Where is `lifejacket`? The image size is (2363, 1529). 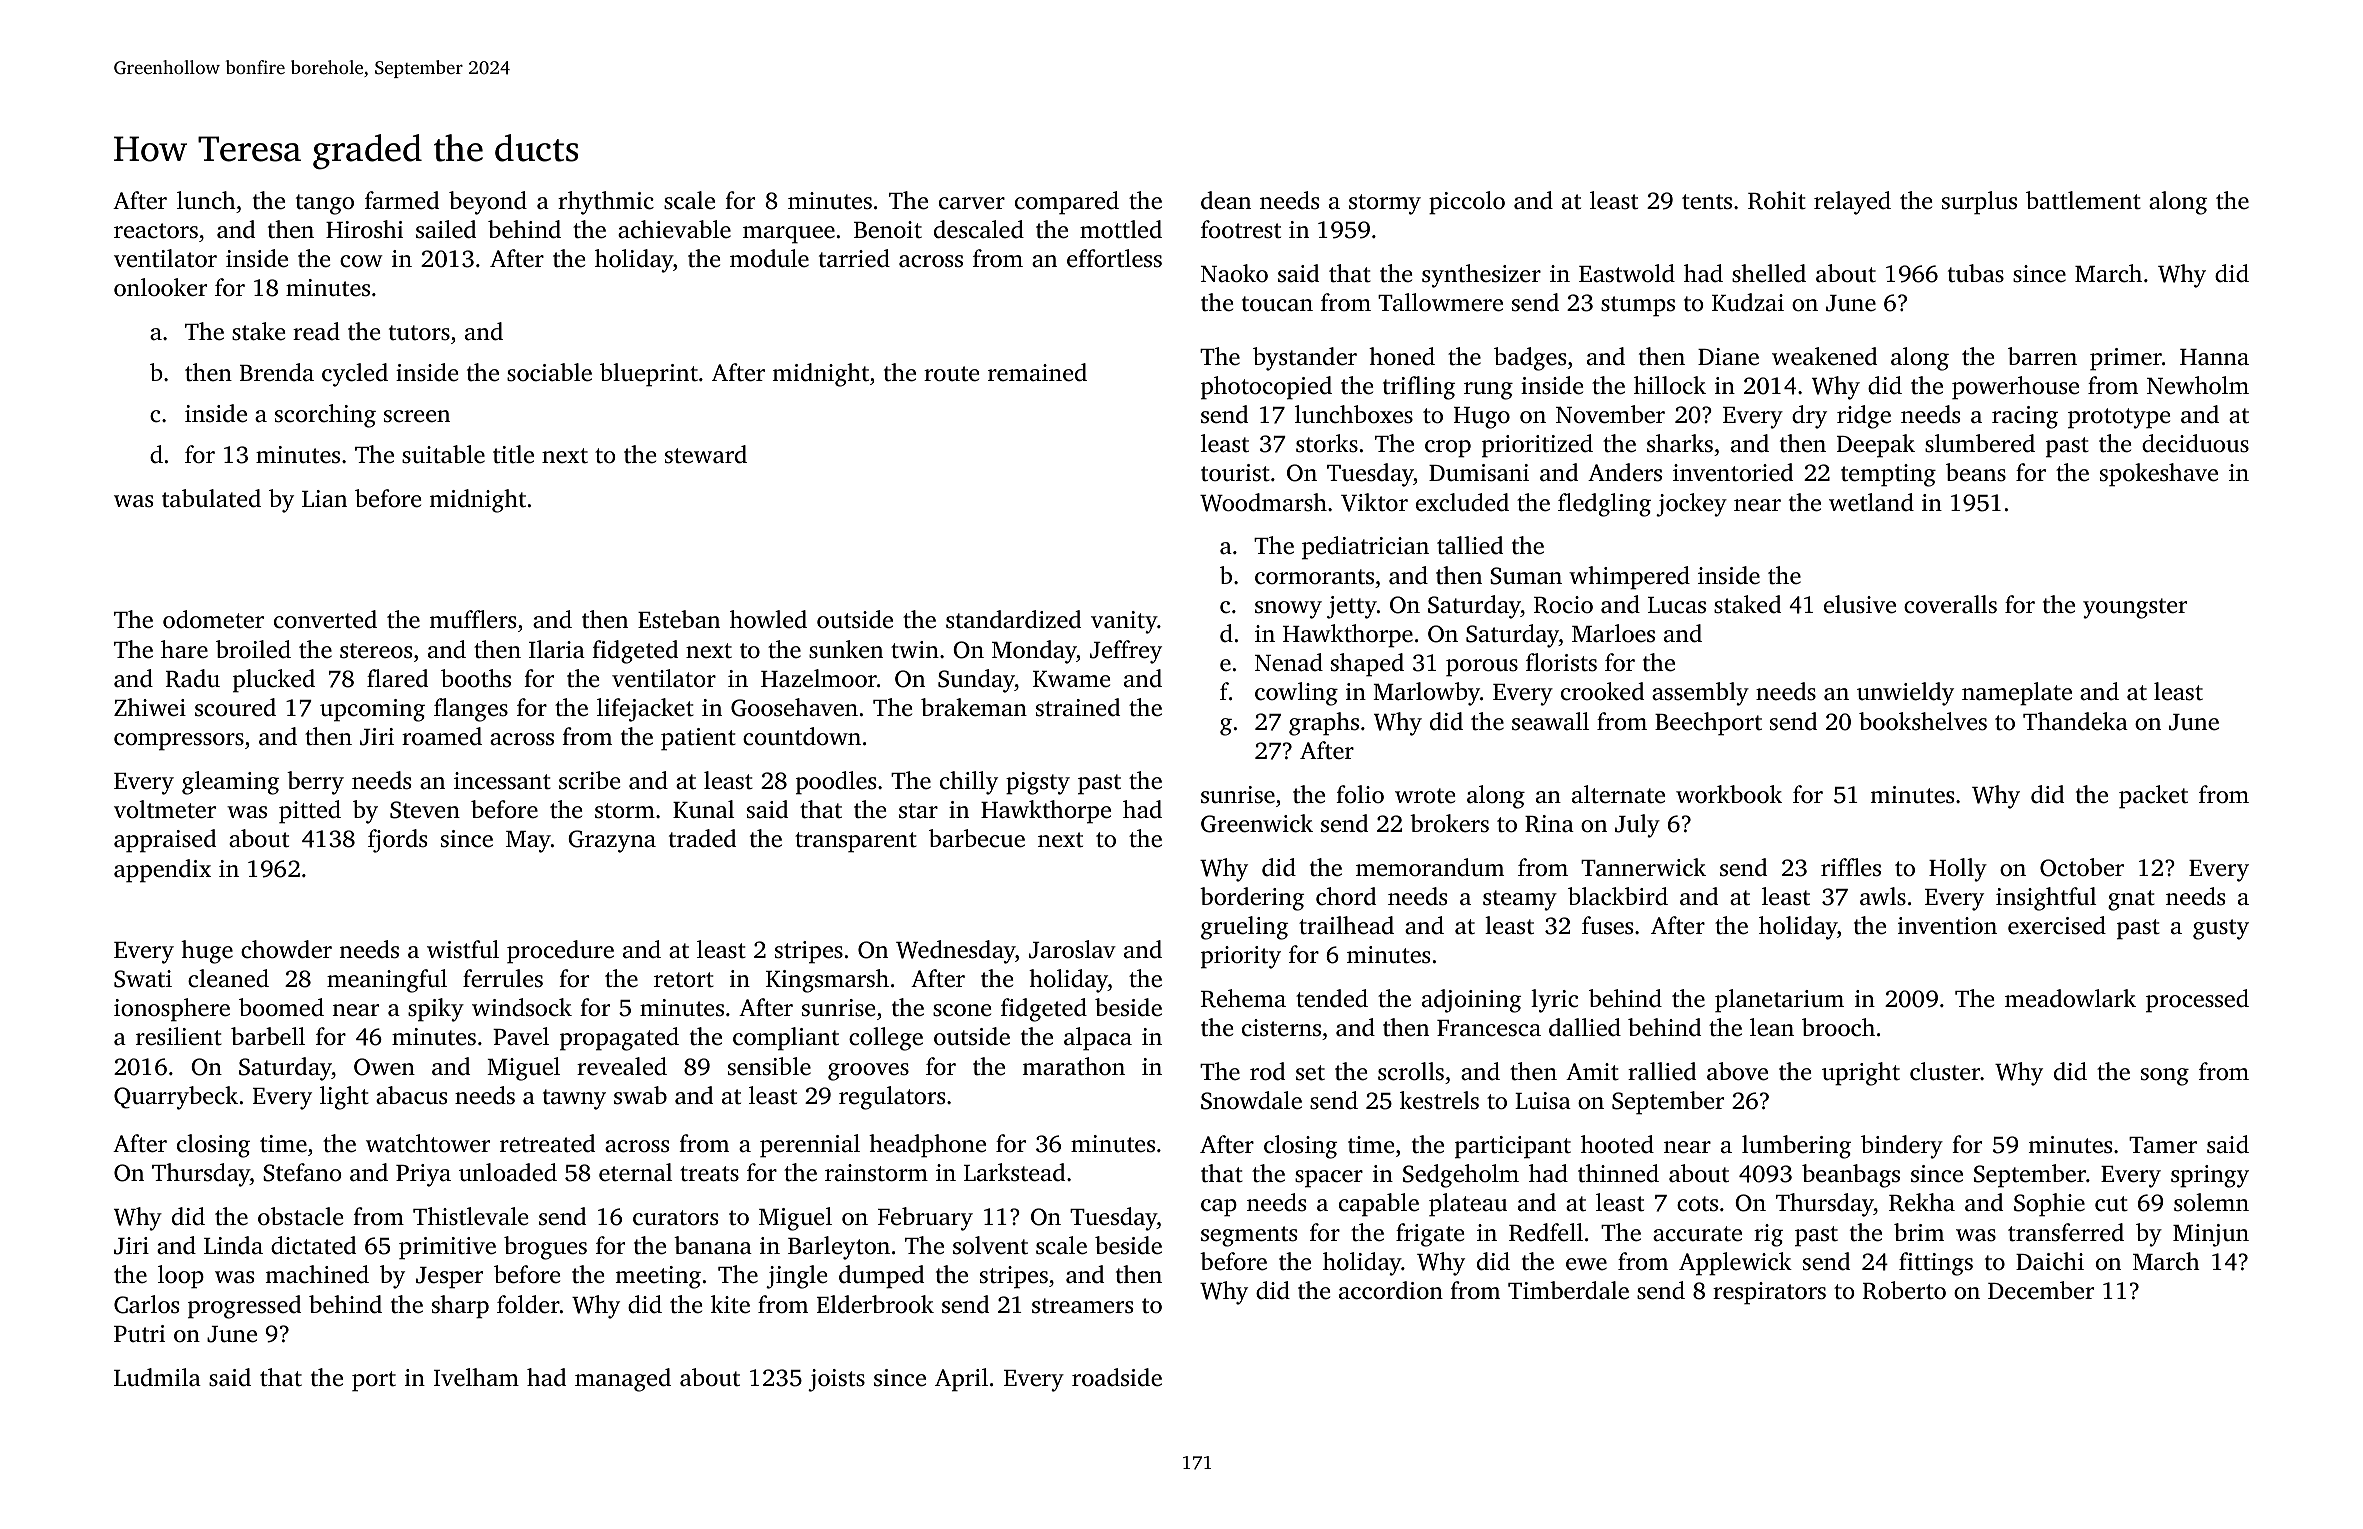
lifejacket is located at coordinates (645, 710).
